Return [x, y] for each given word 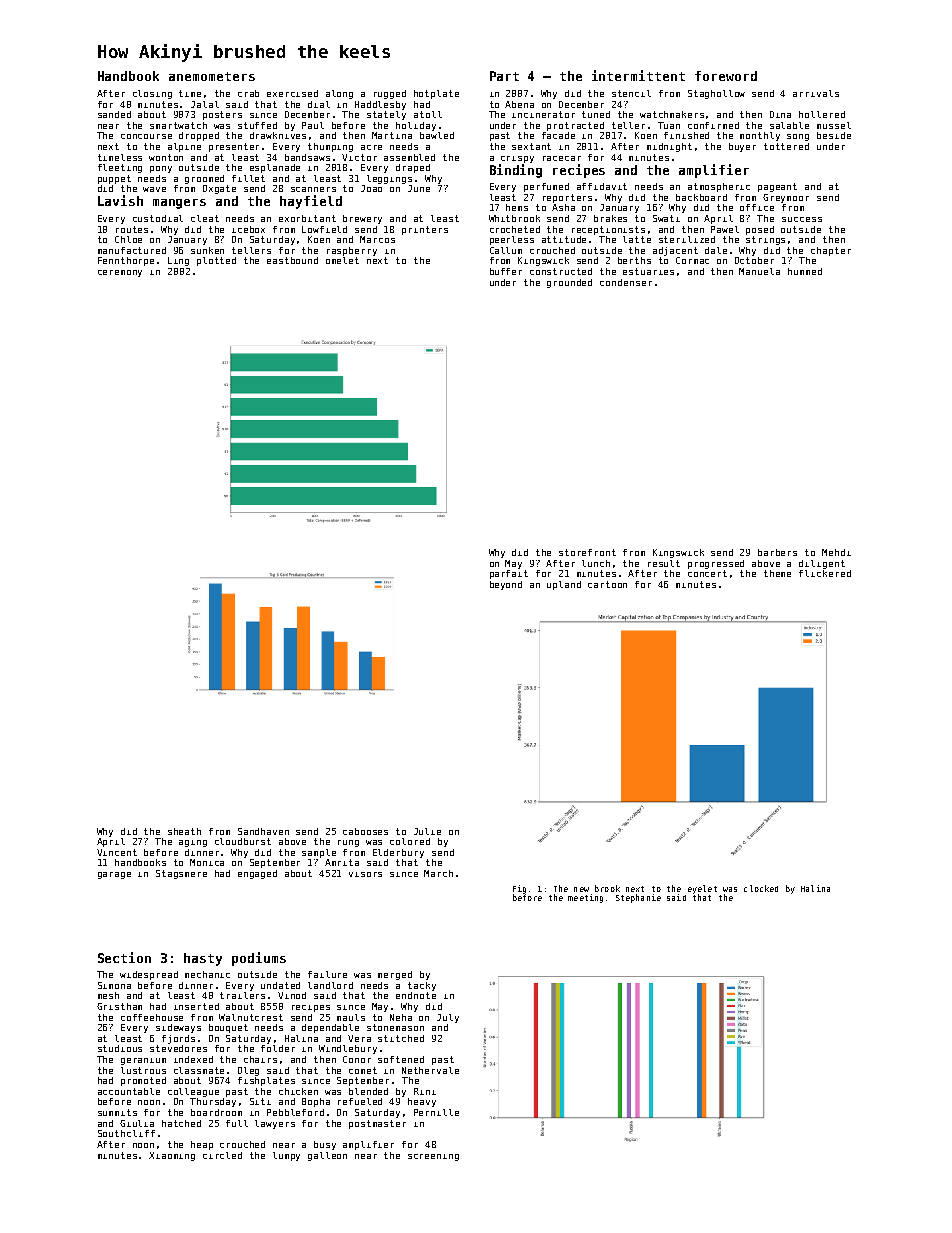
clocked [761, 888]
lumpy [286, 1156]
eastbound [292, 260]
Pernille [436, 1112]
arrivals [816, 93]
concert [707, 573]
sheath [184, 831]
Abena [519, 104]
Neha [401, 1017]
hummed [805, 271]
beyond [506, 585]
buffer [506, 271]
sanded [114, 114]
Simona [114, 985]
